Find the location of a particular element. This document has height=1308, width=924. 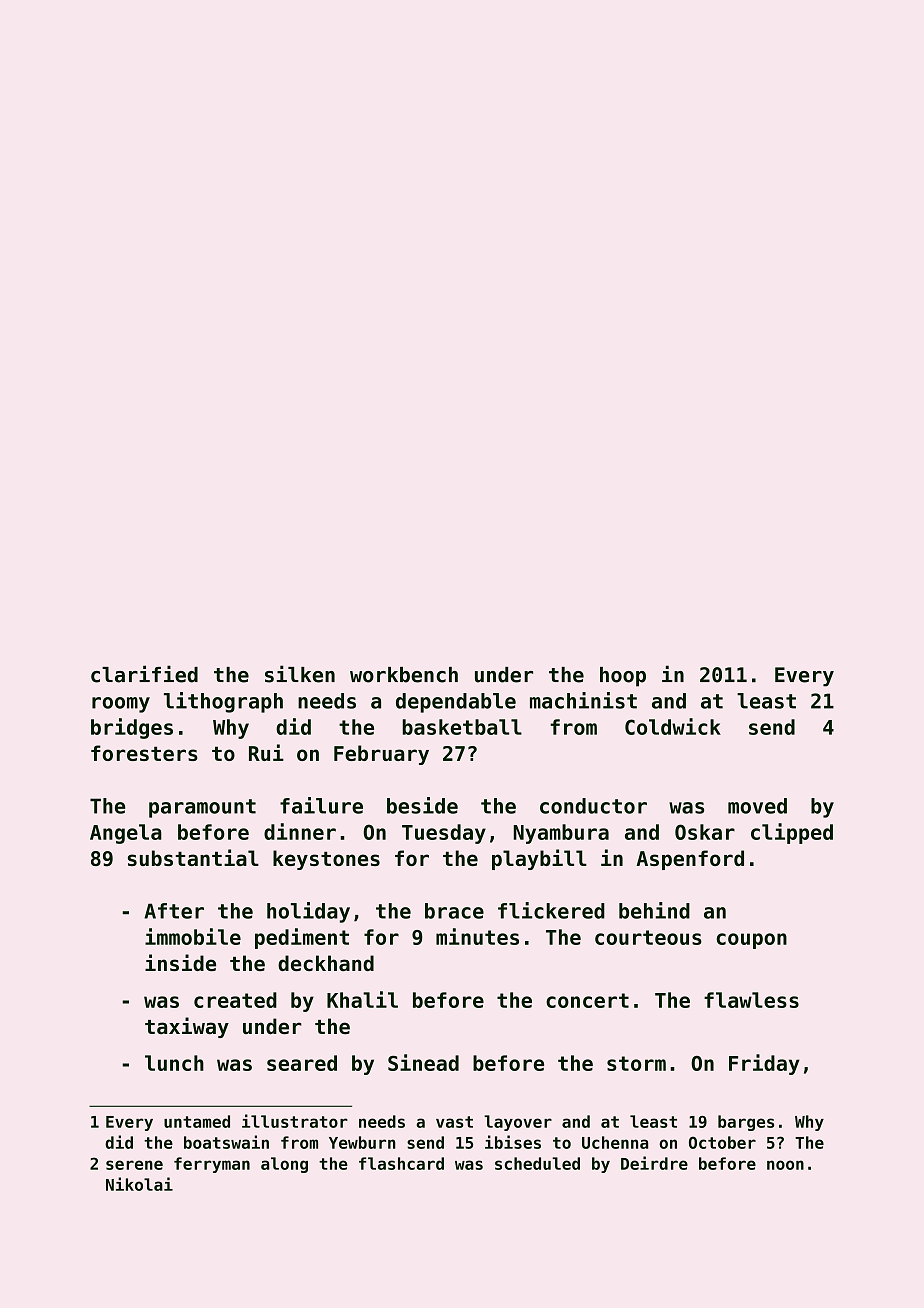

Angela is located at coordinates (126, 834).
